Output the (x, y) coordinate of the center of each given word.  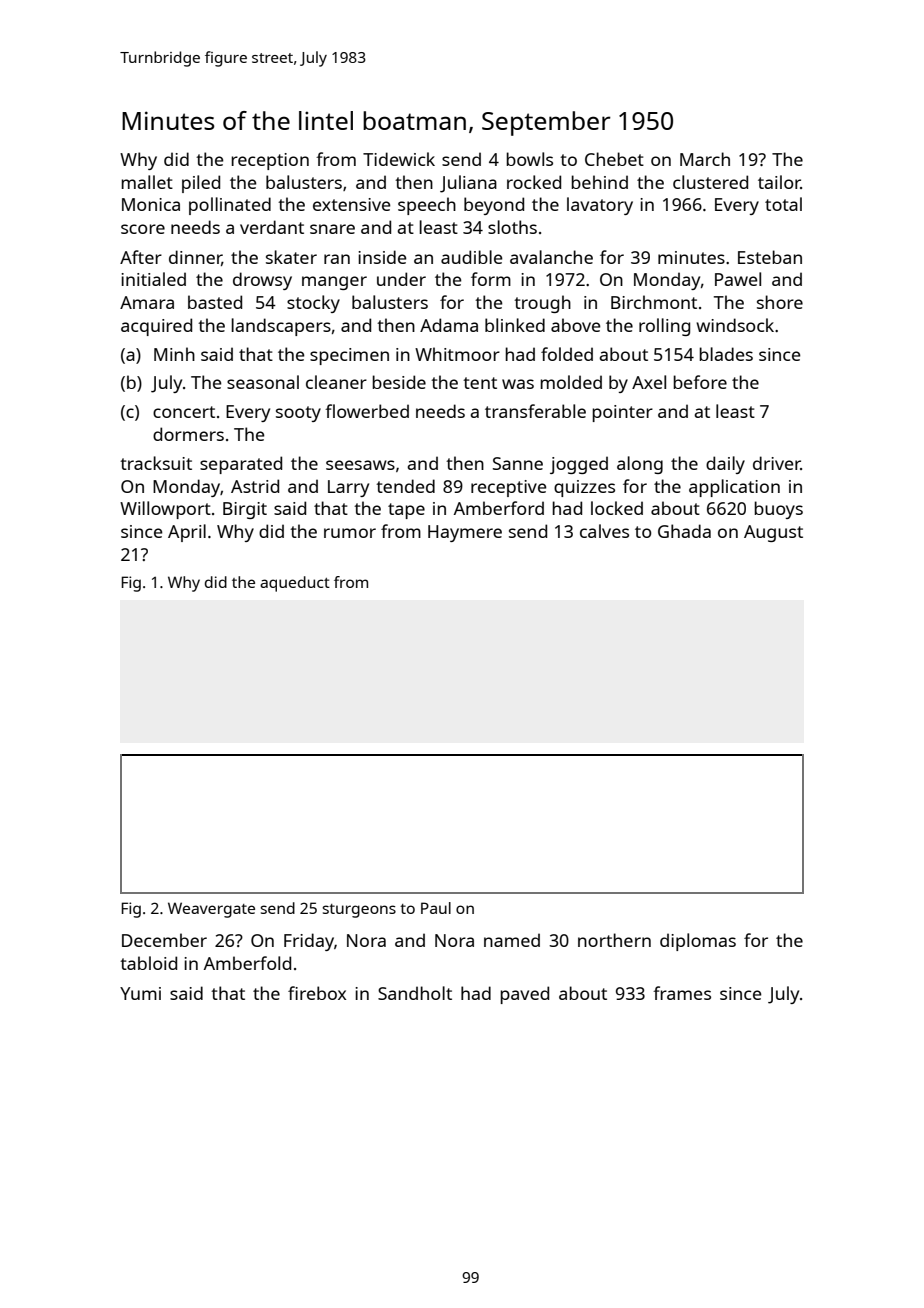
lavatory (600, 206)
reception (270, 161)
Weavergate (211, 910)
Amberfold (247, 963)
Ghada (684, 531)
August (773, 533)
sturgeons (359, 911)
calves (604, 531)
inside (382, 257)
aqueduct (295, 584)
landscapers (281, 327)
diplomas (698, 942)
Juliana (468, 184)
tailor (779, 182)
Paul (436, 908)
